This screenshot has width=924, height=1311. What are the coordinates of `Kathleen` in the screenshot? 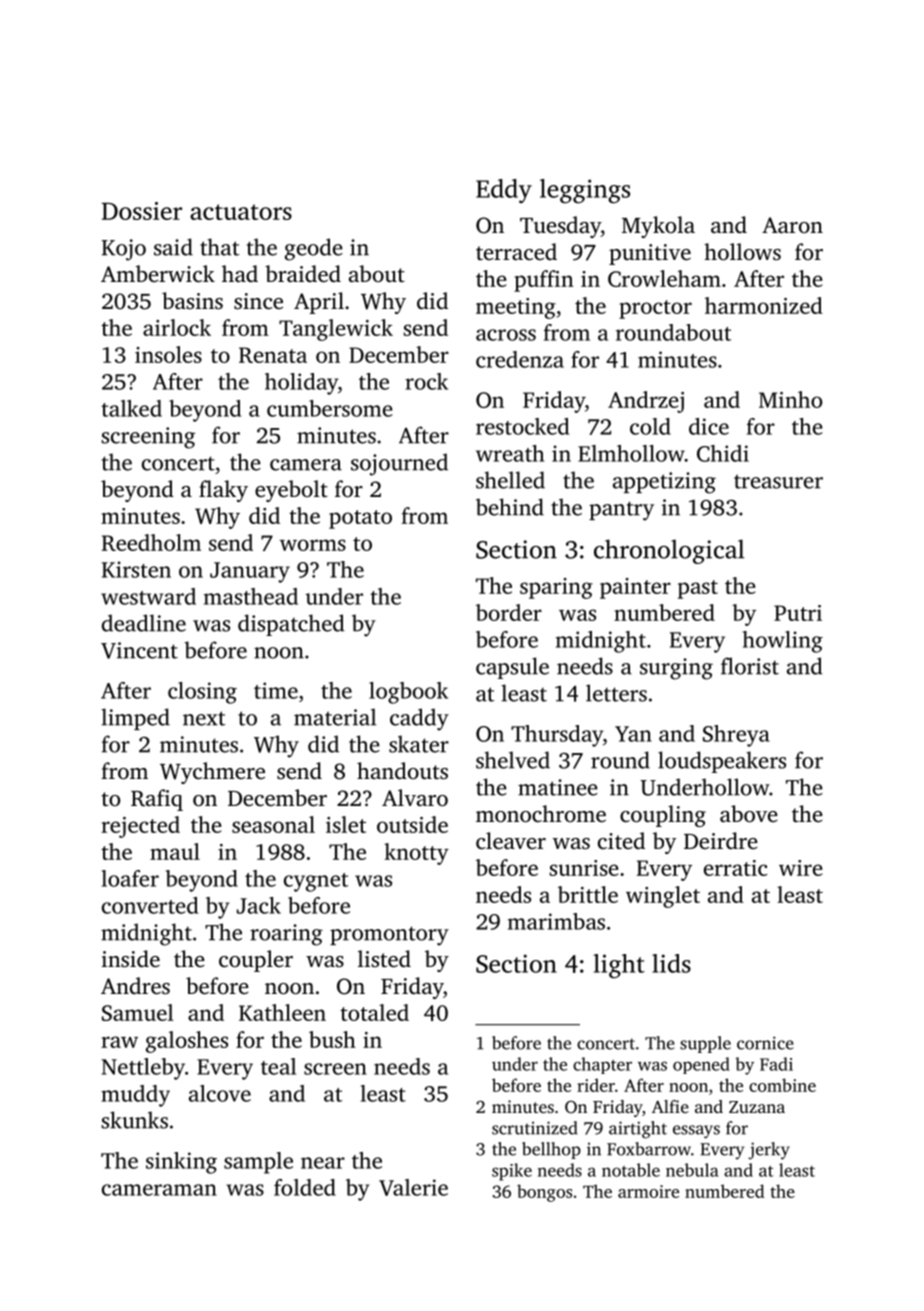 It's located at (282, 1012).
